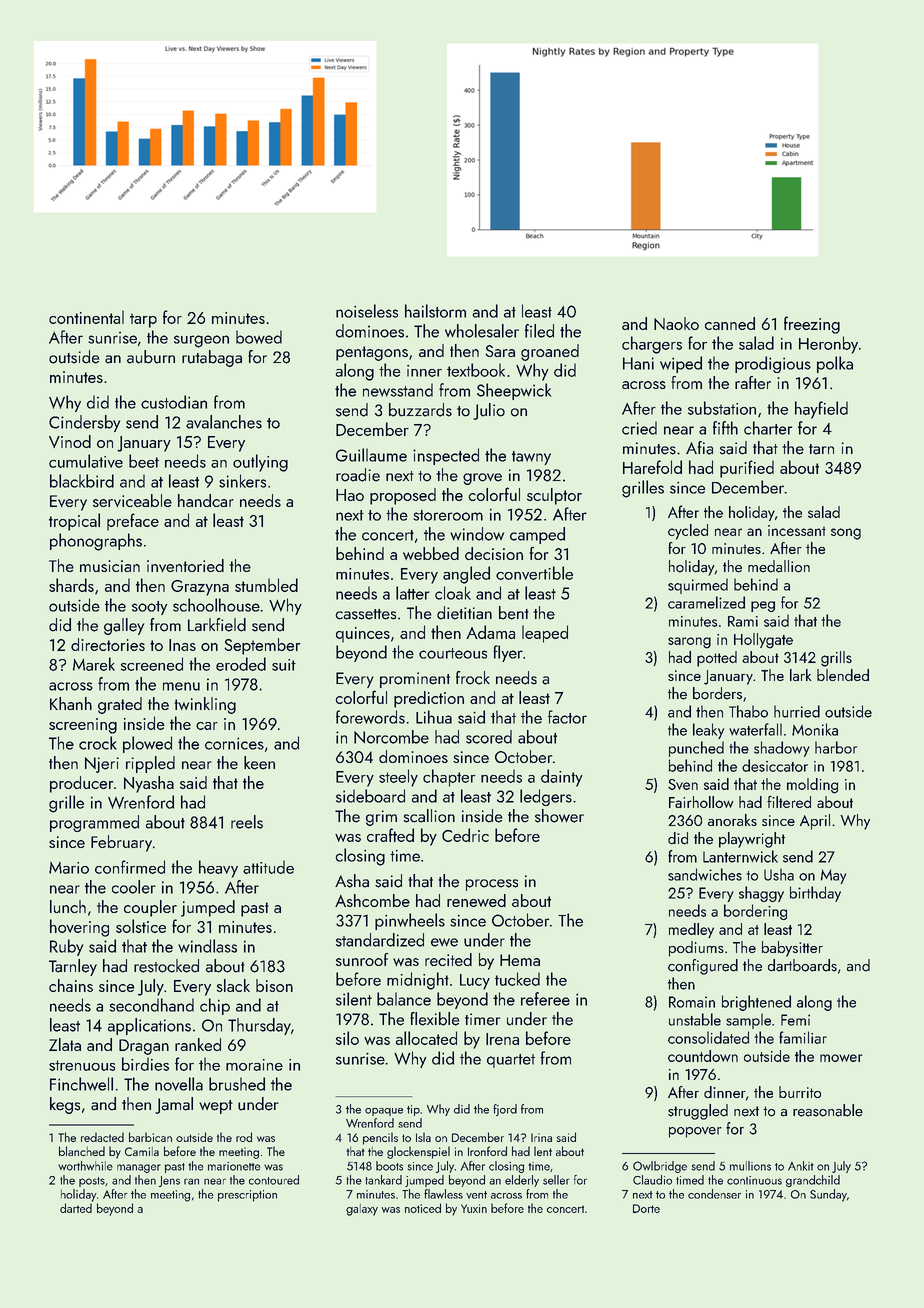  What do you see at coordinates (207, 946) in the page?
I see `windlass` at bounding box center [207, 946].
